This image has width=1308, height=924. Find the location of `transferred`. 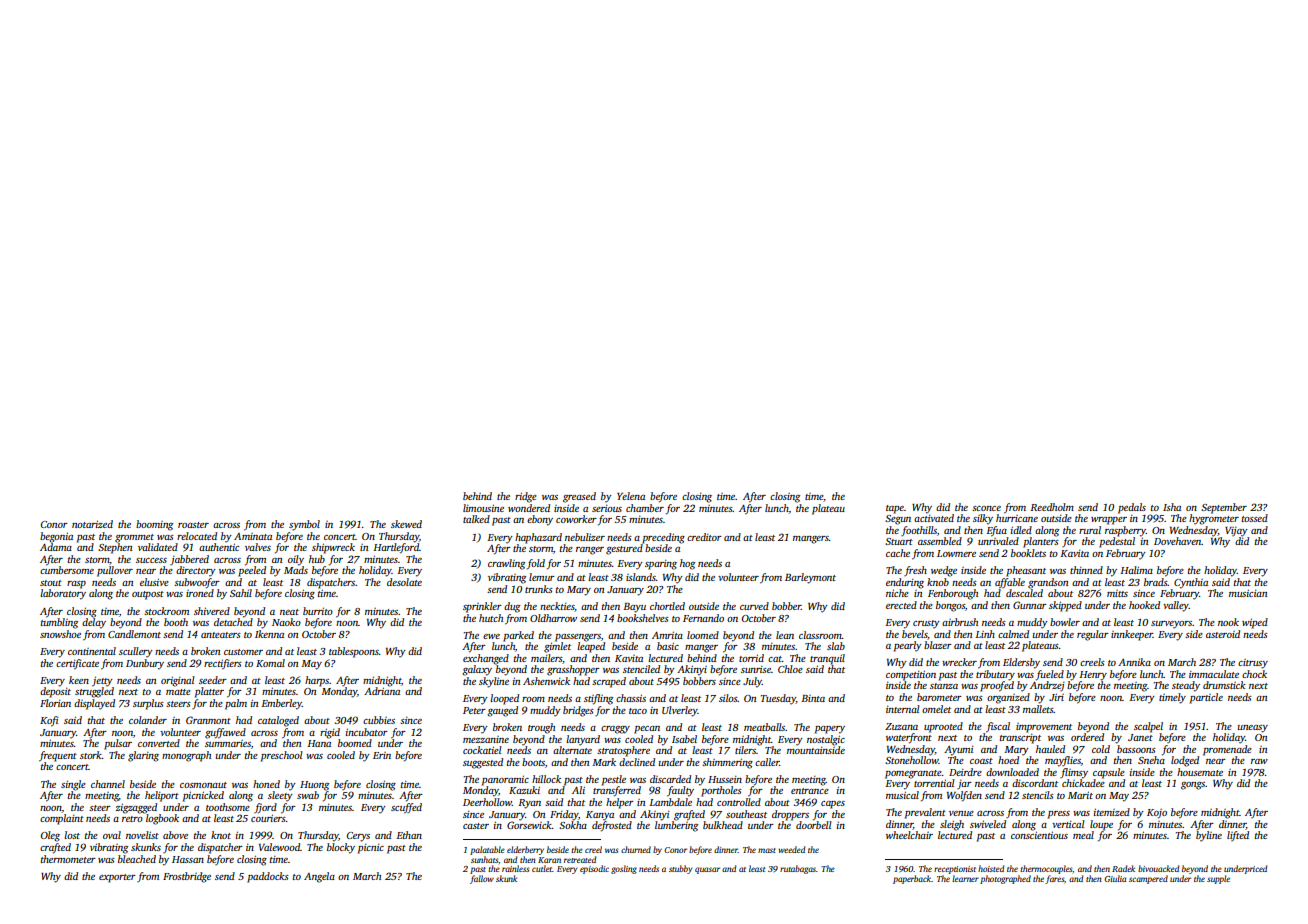

transferred is located at coordinates (617, 791).
